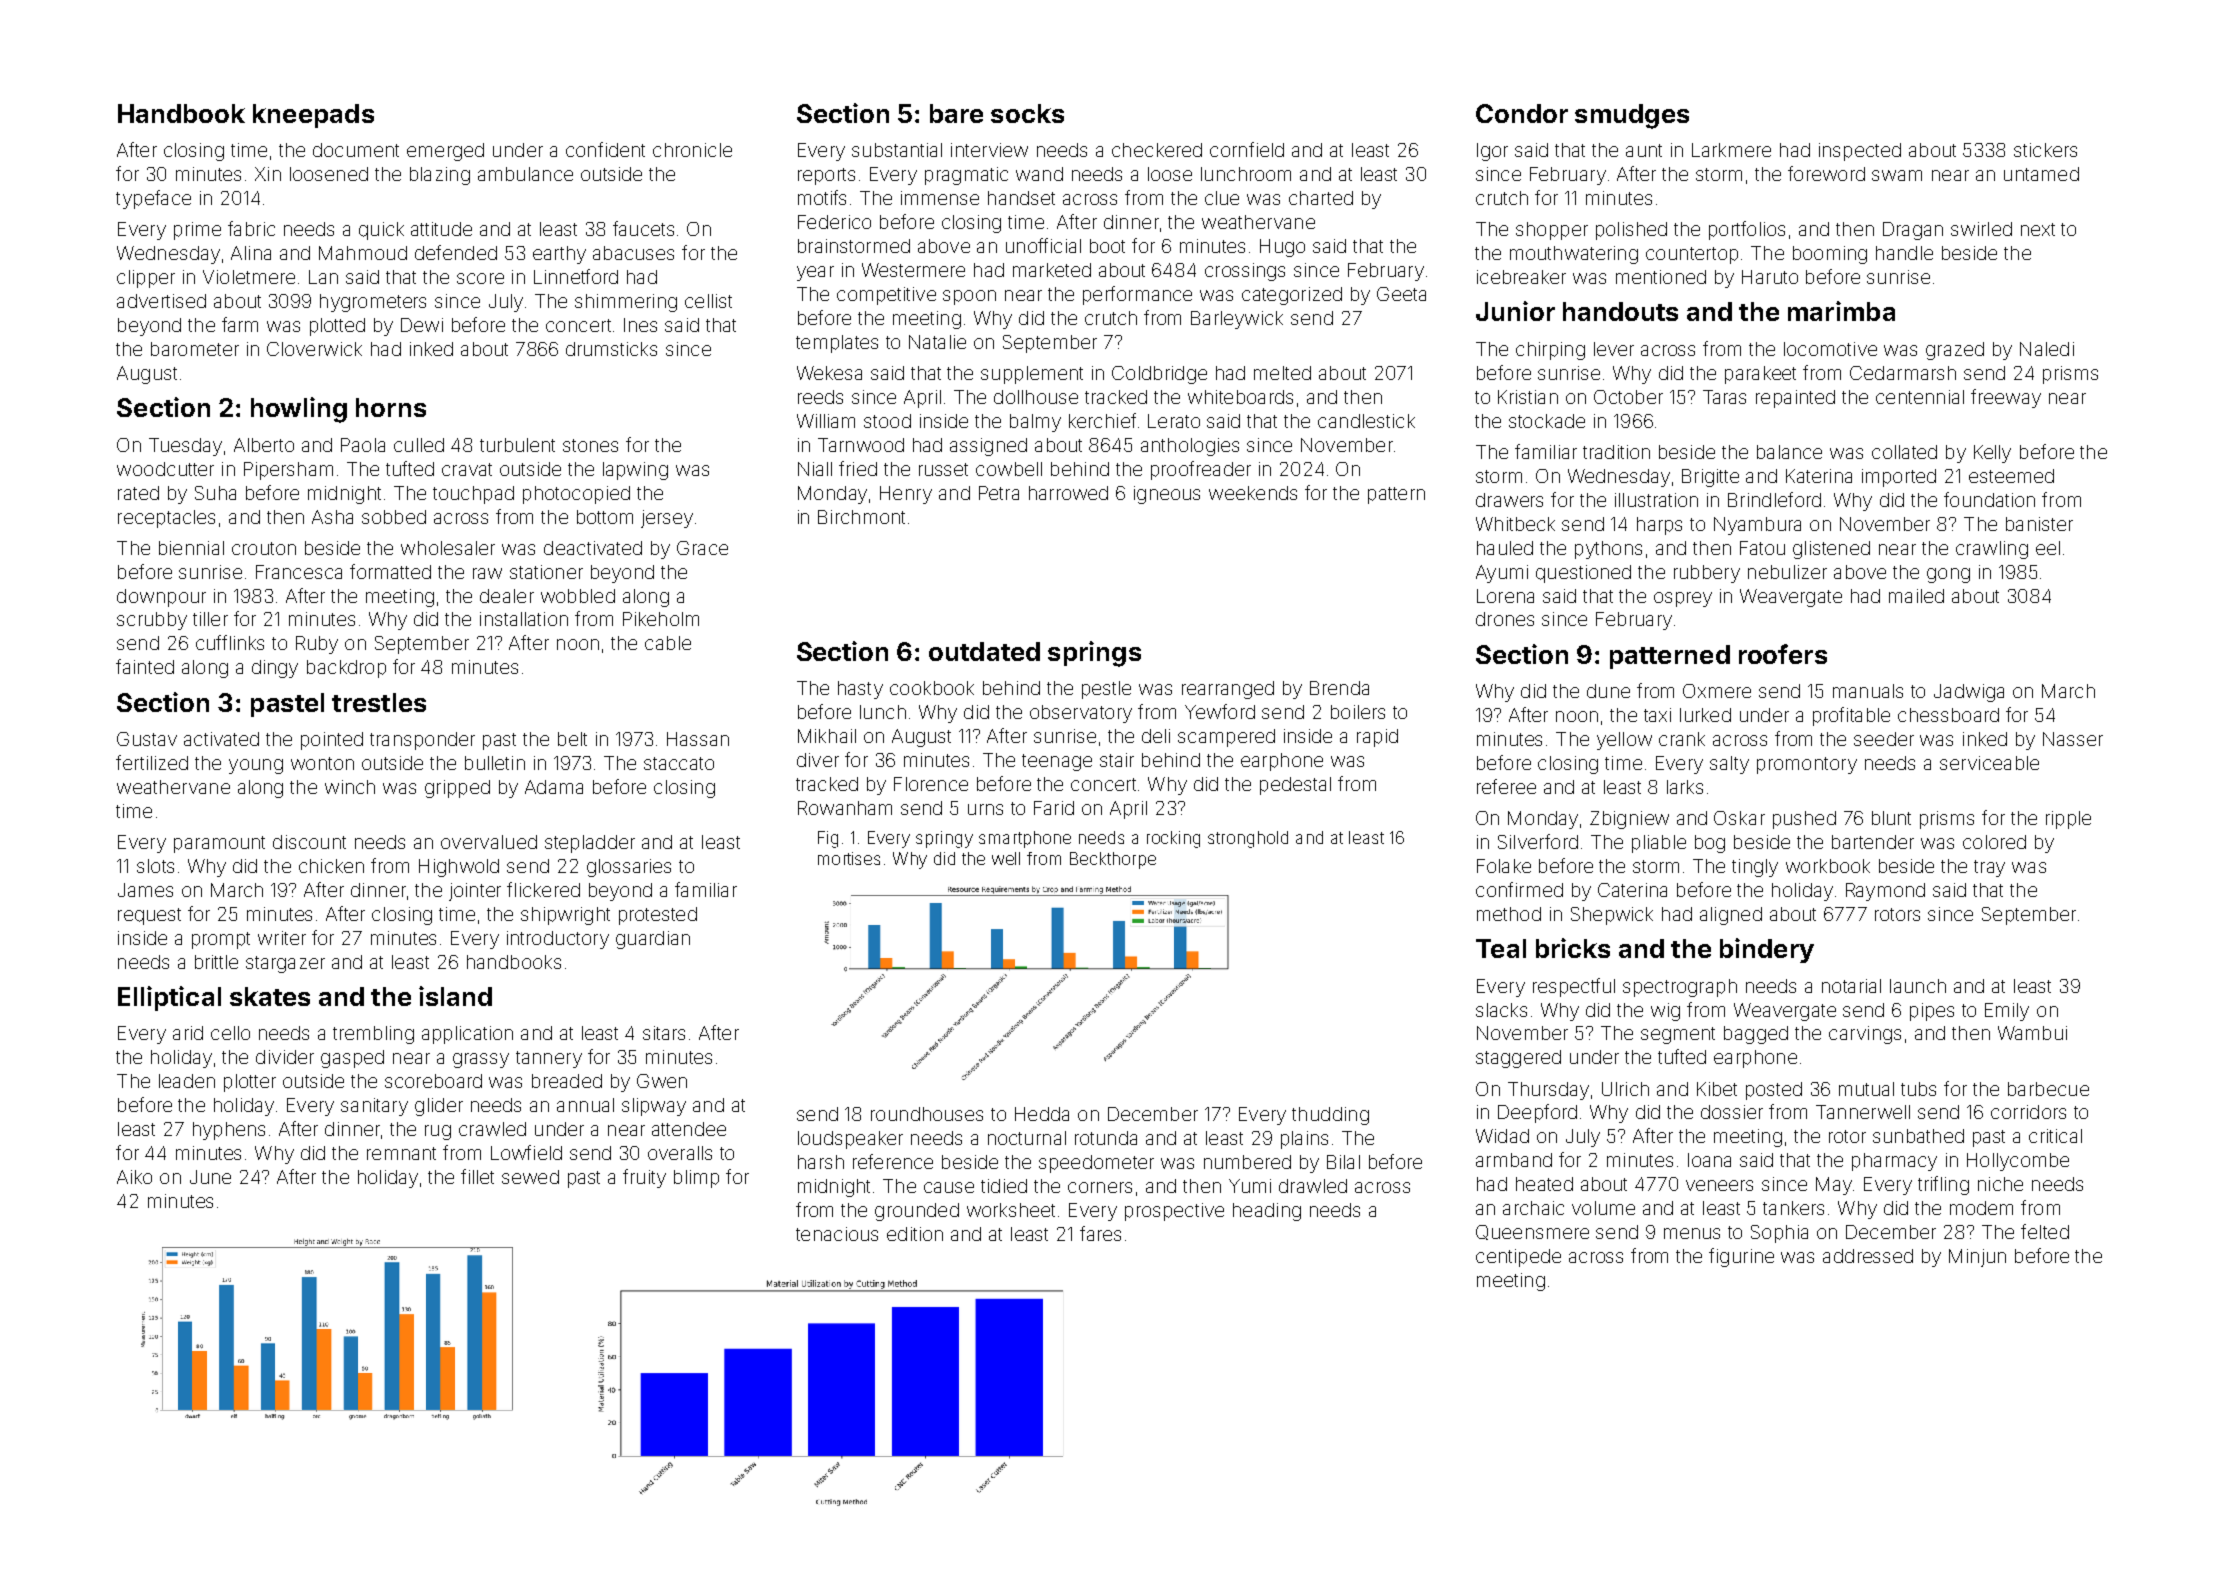  What do you see at coordinates (2006, 398) in the screenshot?
I see `freeway` at bounding box center [2006, 398].
